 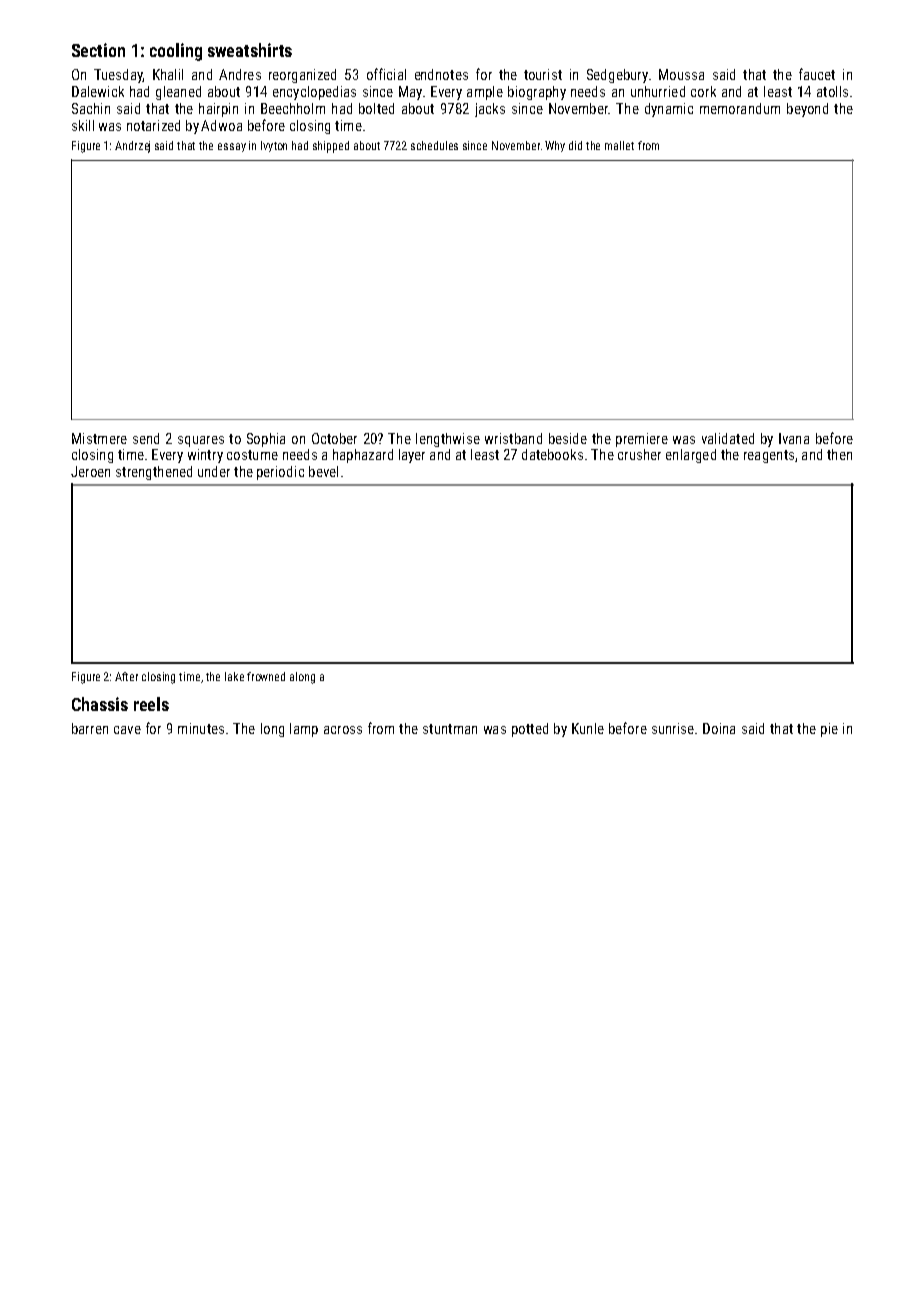 I want to click on Jeroen, so click(x=90, y=471).
